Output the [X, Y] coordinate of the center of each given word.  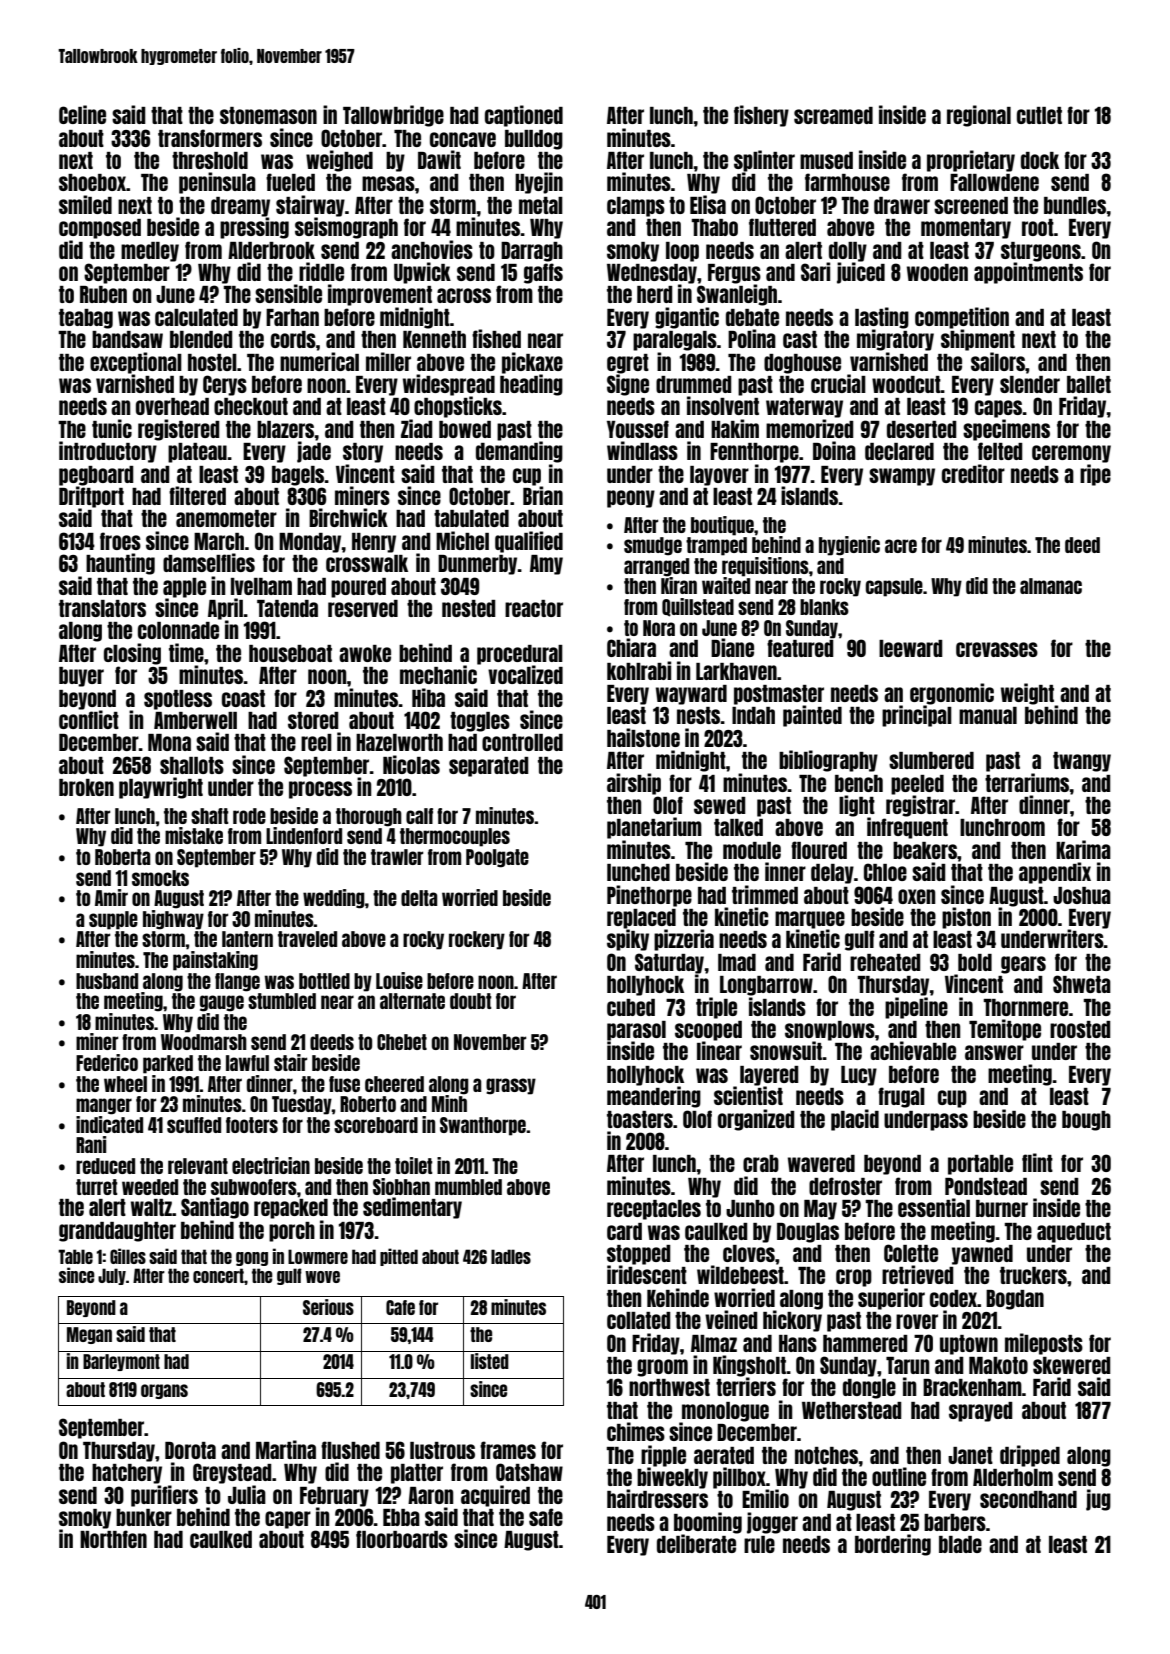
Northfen [113, 1539]
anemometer [226, 518]
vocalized [525, 674]
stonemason [268, 115]
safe [546, 1517]
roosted [1080, 1029]
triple [716, 1008]
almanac [1051, 586]
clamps [636, 207]
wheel [125, 1084]
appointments [1028, 273]
